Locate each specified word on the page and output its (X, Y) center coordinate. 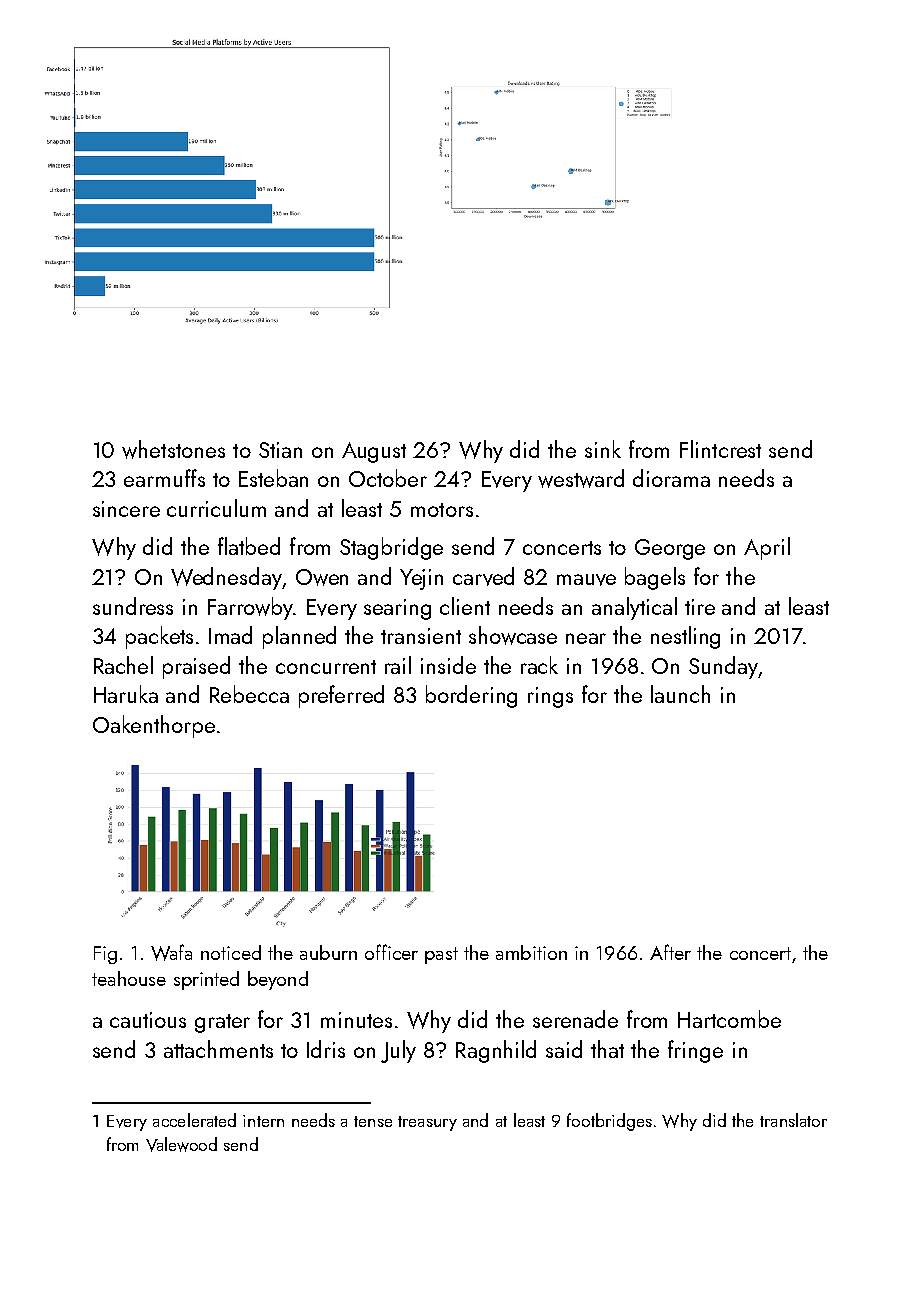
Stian (280, 450)
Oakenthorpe (154, 726)
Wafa (171, 952)
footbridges (609, 1122)
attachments (218, 1049)
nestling (685, 637)
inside (448, 665)
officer (391, 952)
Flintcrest (720, 449)
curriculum (216, 508)
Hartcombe (729, 1019)
